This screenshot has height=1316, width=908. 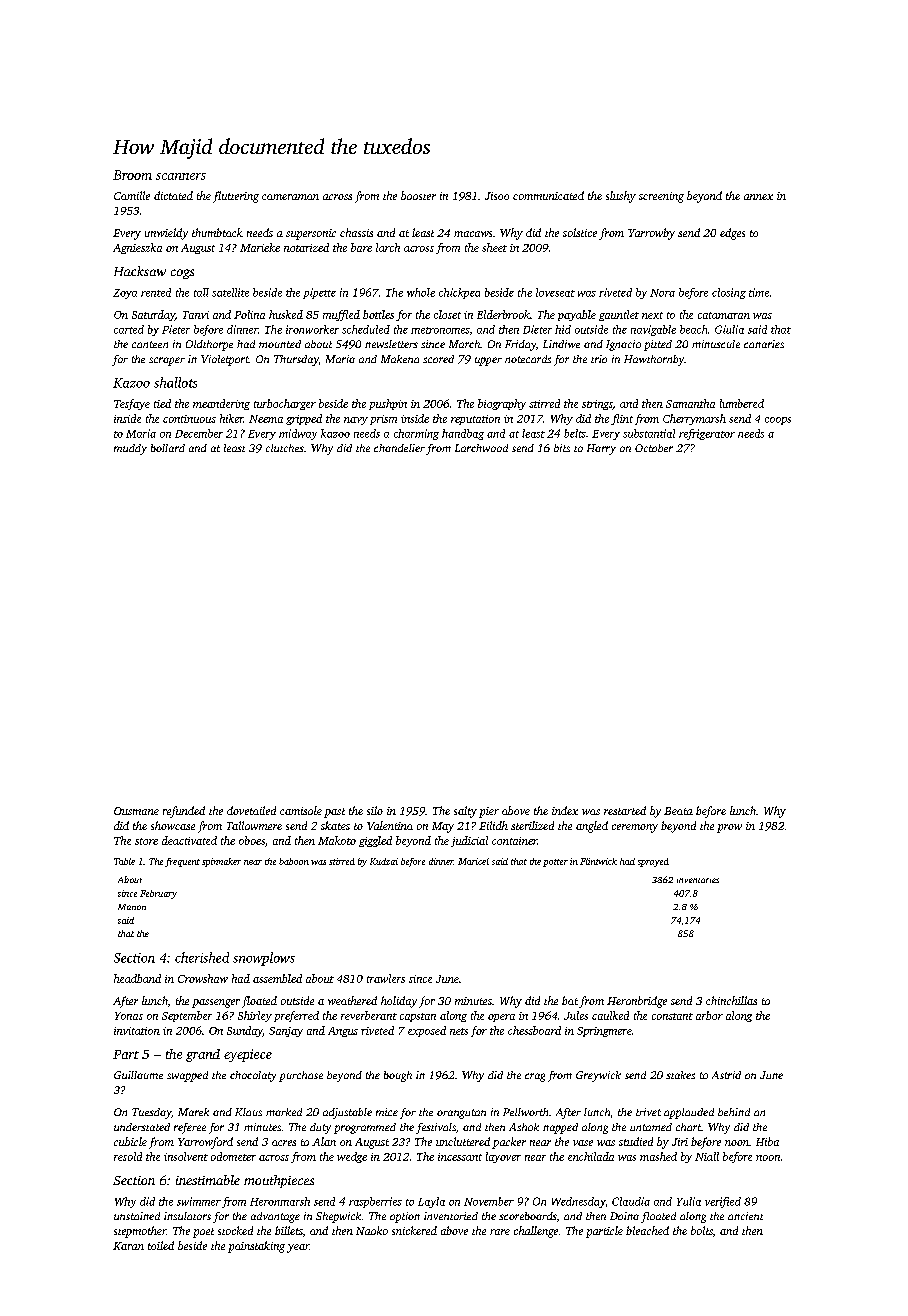 What do you see at coordinates (184, 812) in the screenshot?
I see `refunded` at bounding box center [184, 812].
